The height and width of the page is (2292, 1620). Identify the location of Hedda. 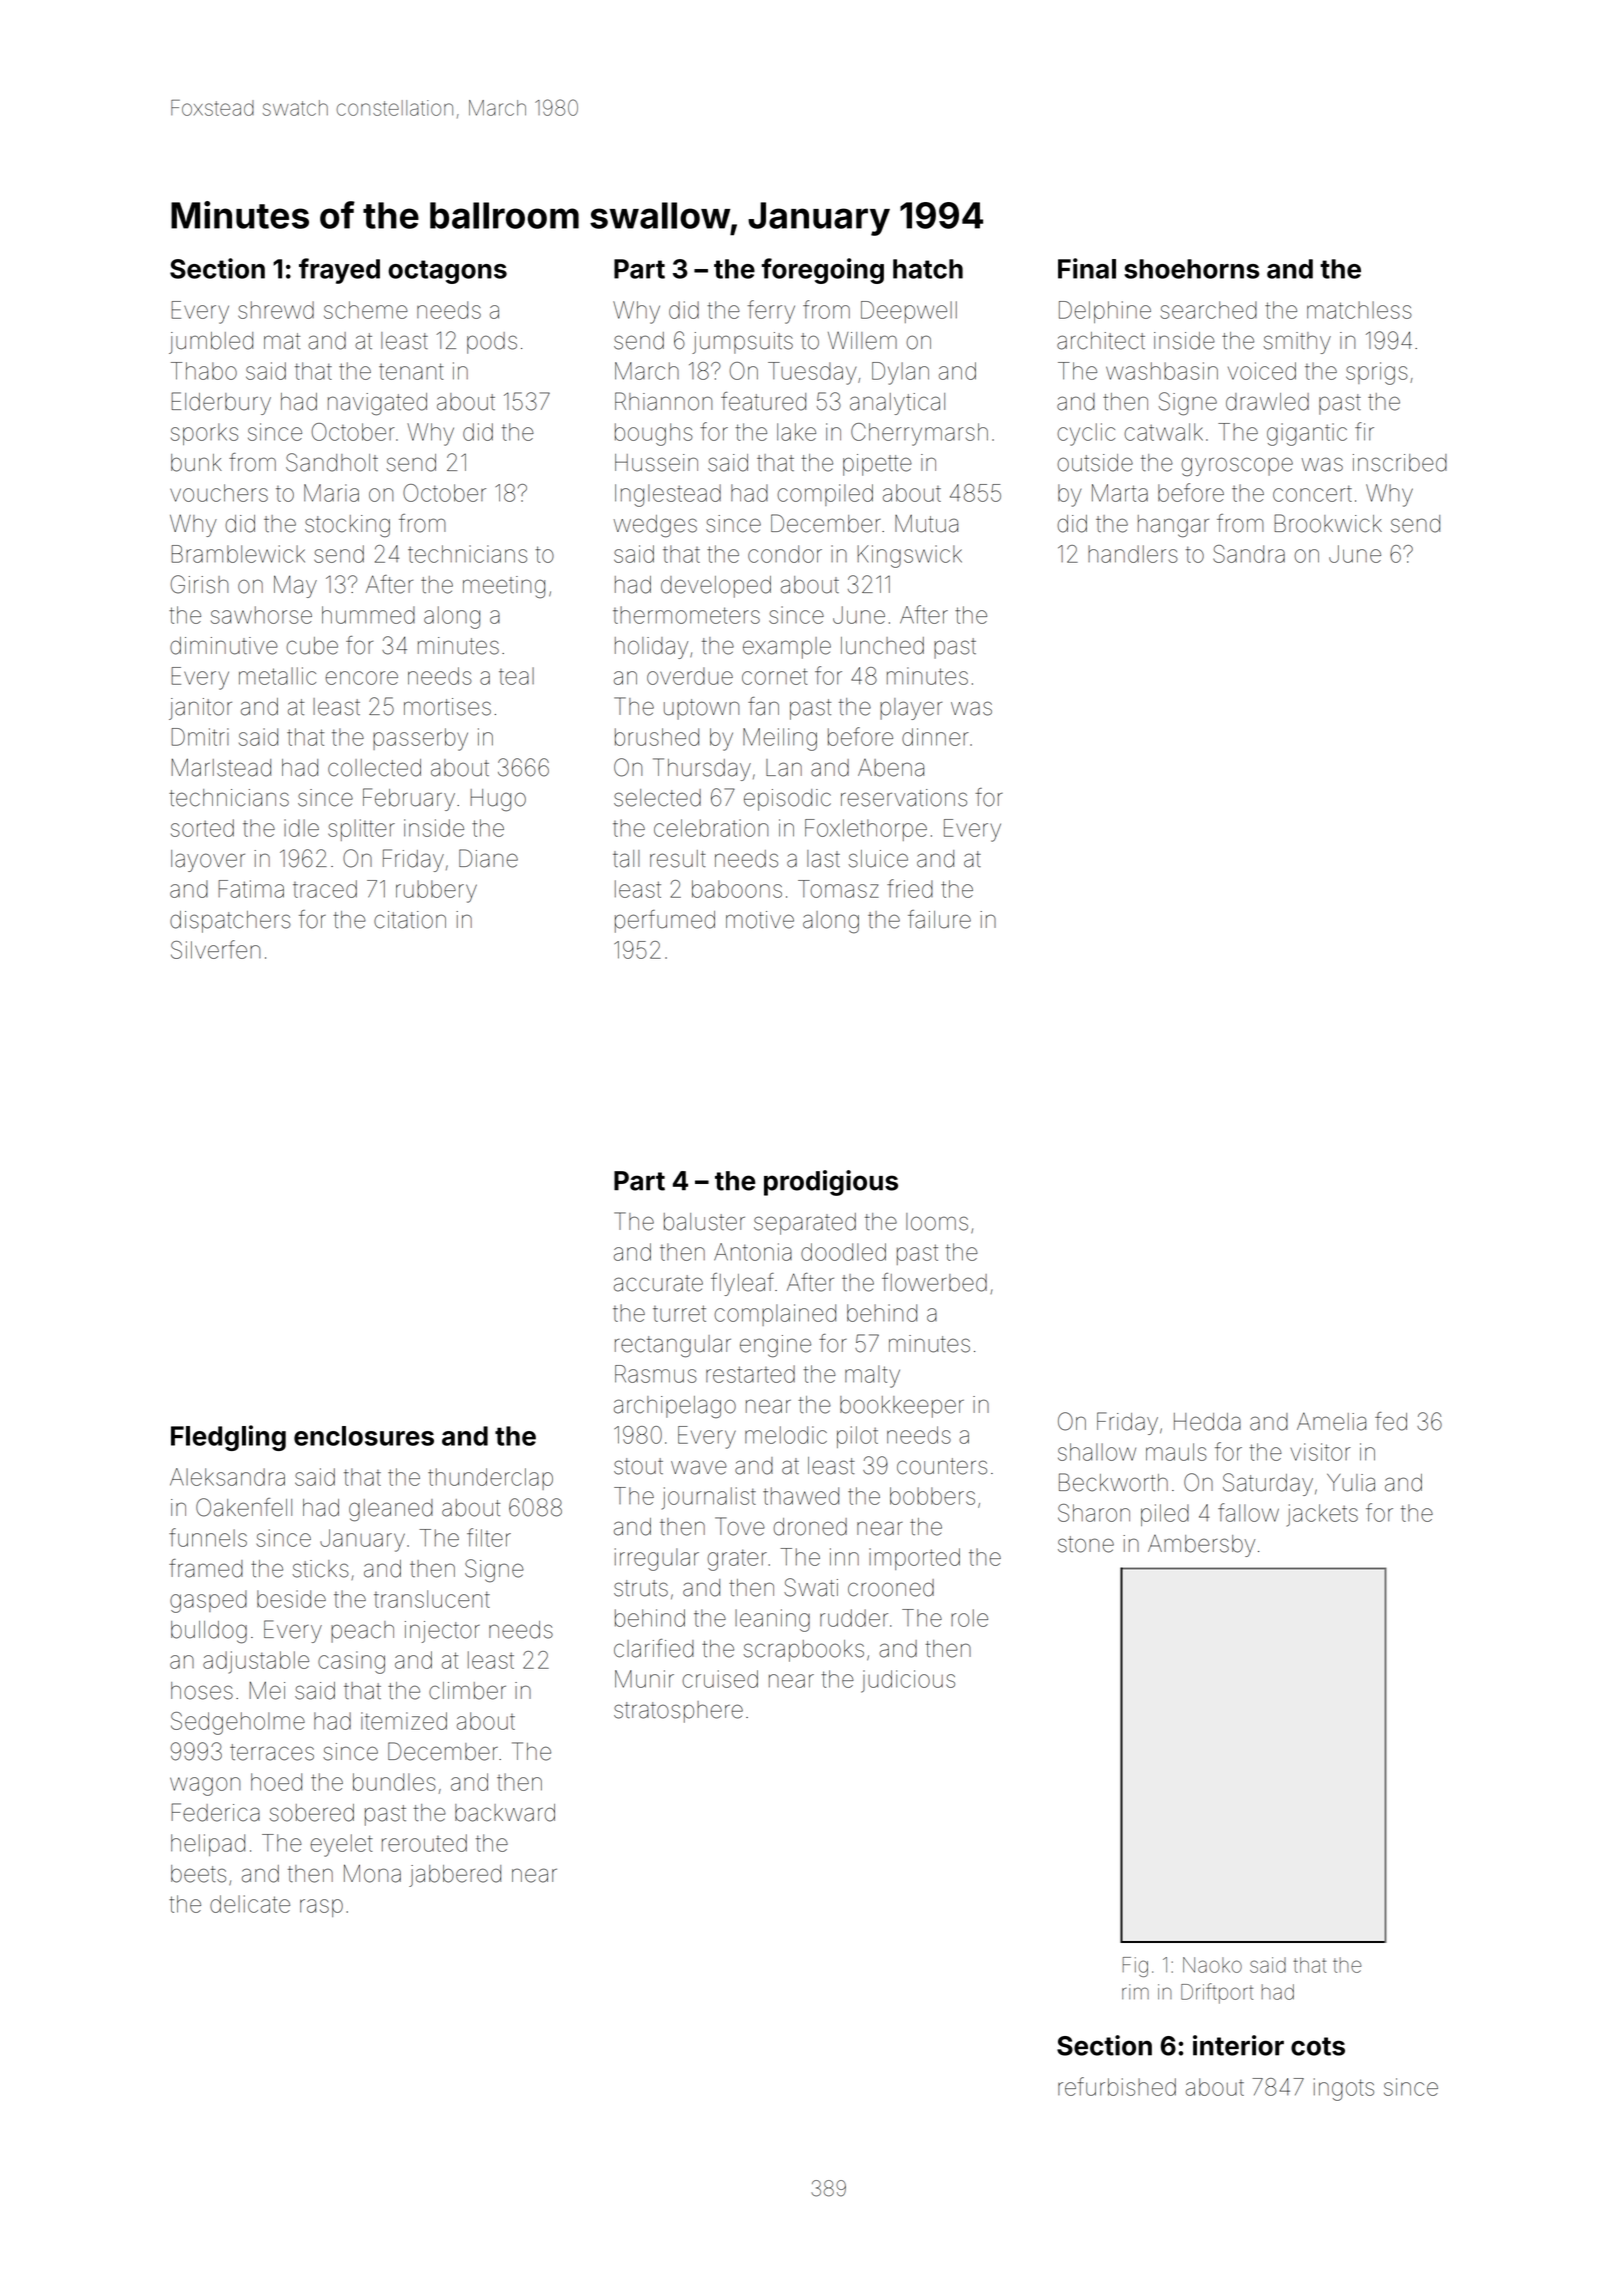
(1207, 1422).
